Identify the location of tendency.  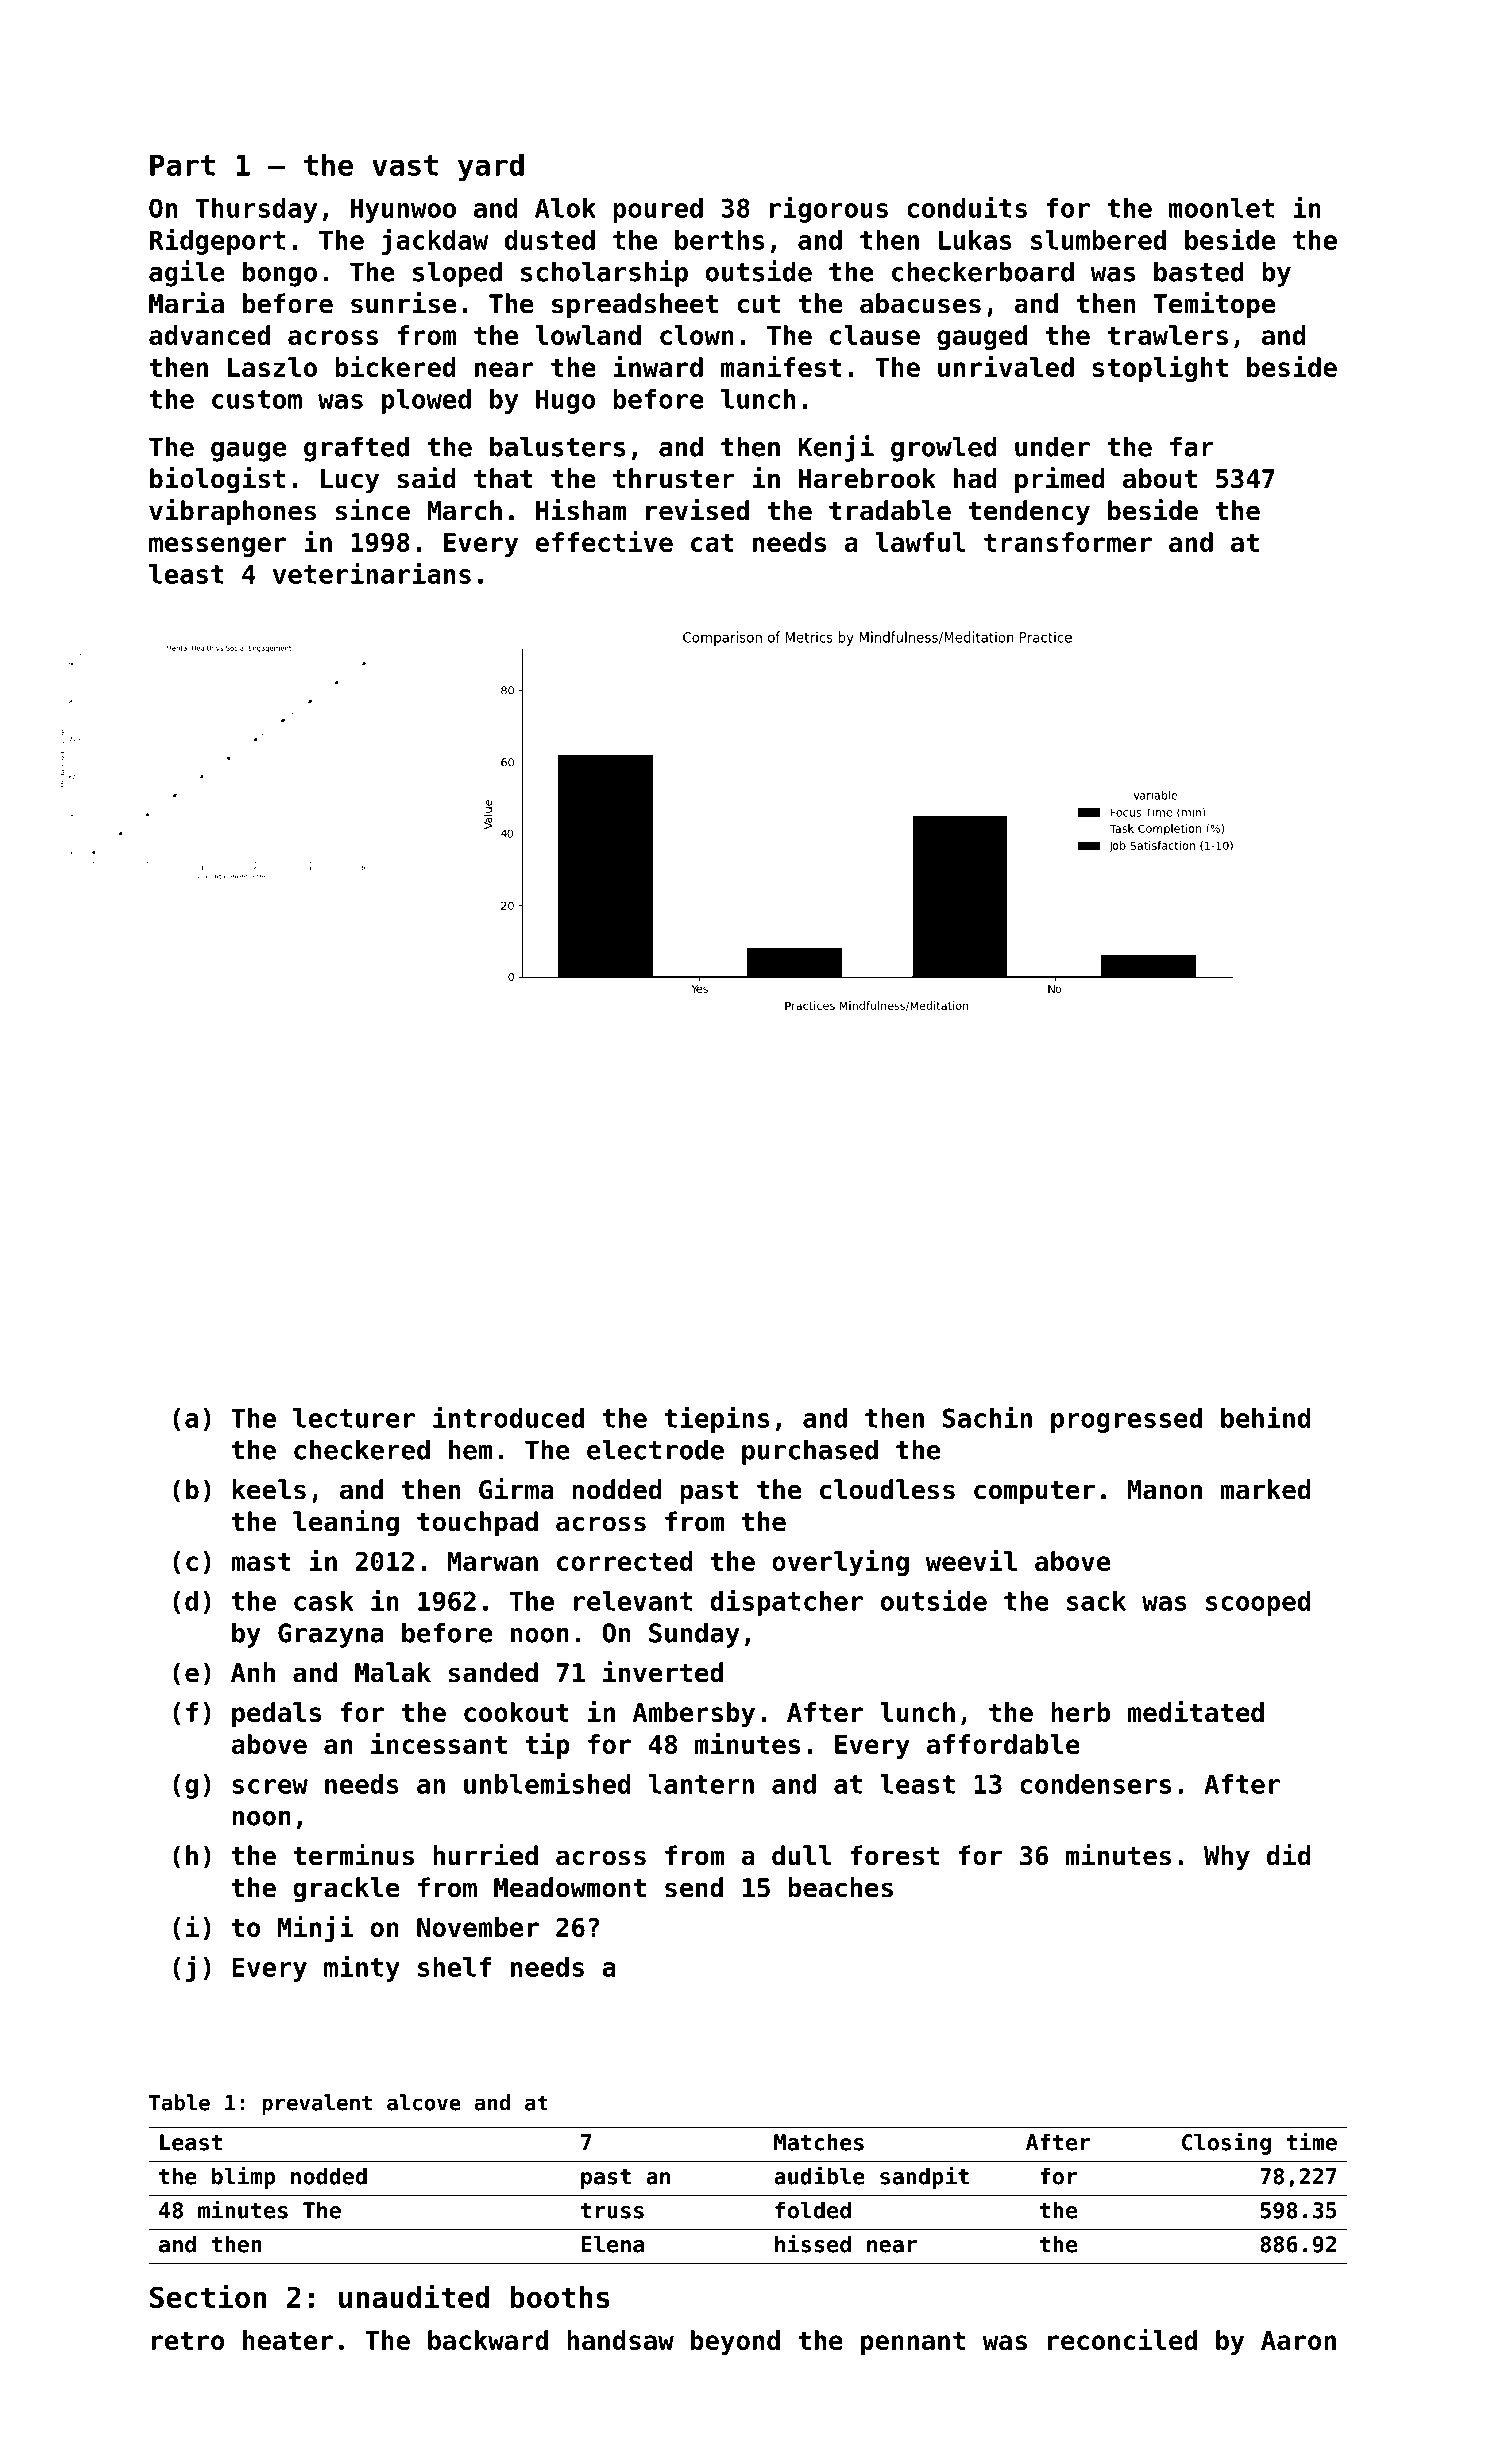
(1029, 513).
